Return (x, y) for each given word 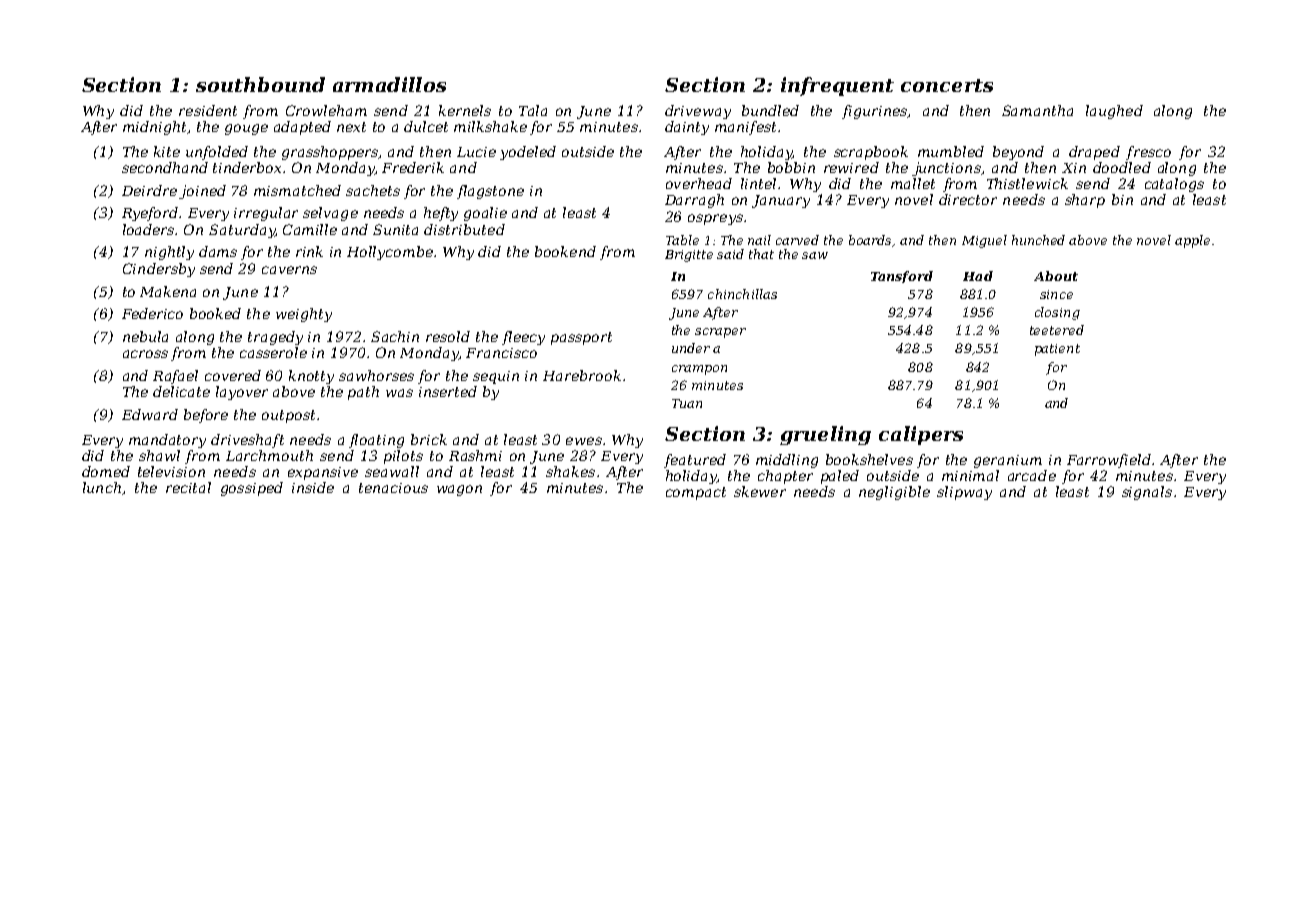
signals (1147, 493)
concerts (947, 85)
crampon (699, 370)
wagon (459, 490)
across (145, 354)
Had (978, 276)
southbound (260, 84)
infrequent (837, 86)
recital (188, 487)
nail (759, 240)
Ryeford (150, 214)
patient (1057, 350)
